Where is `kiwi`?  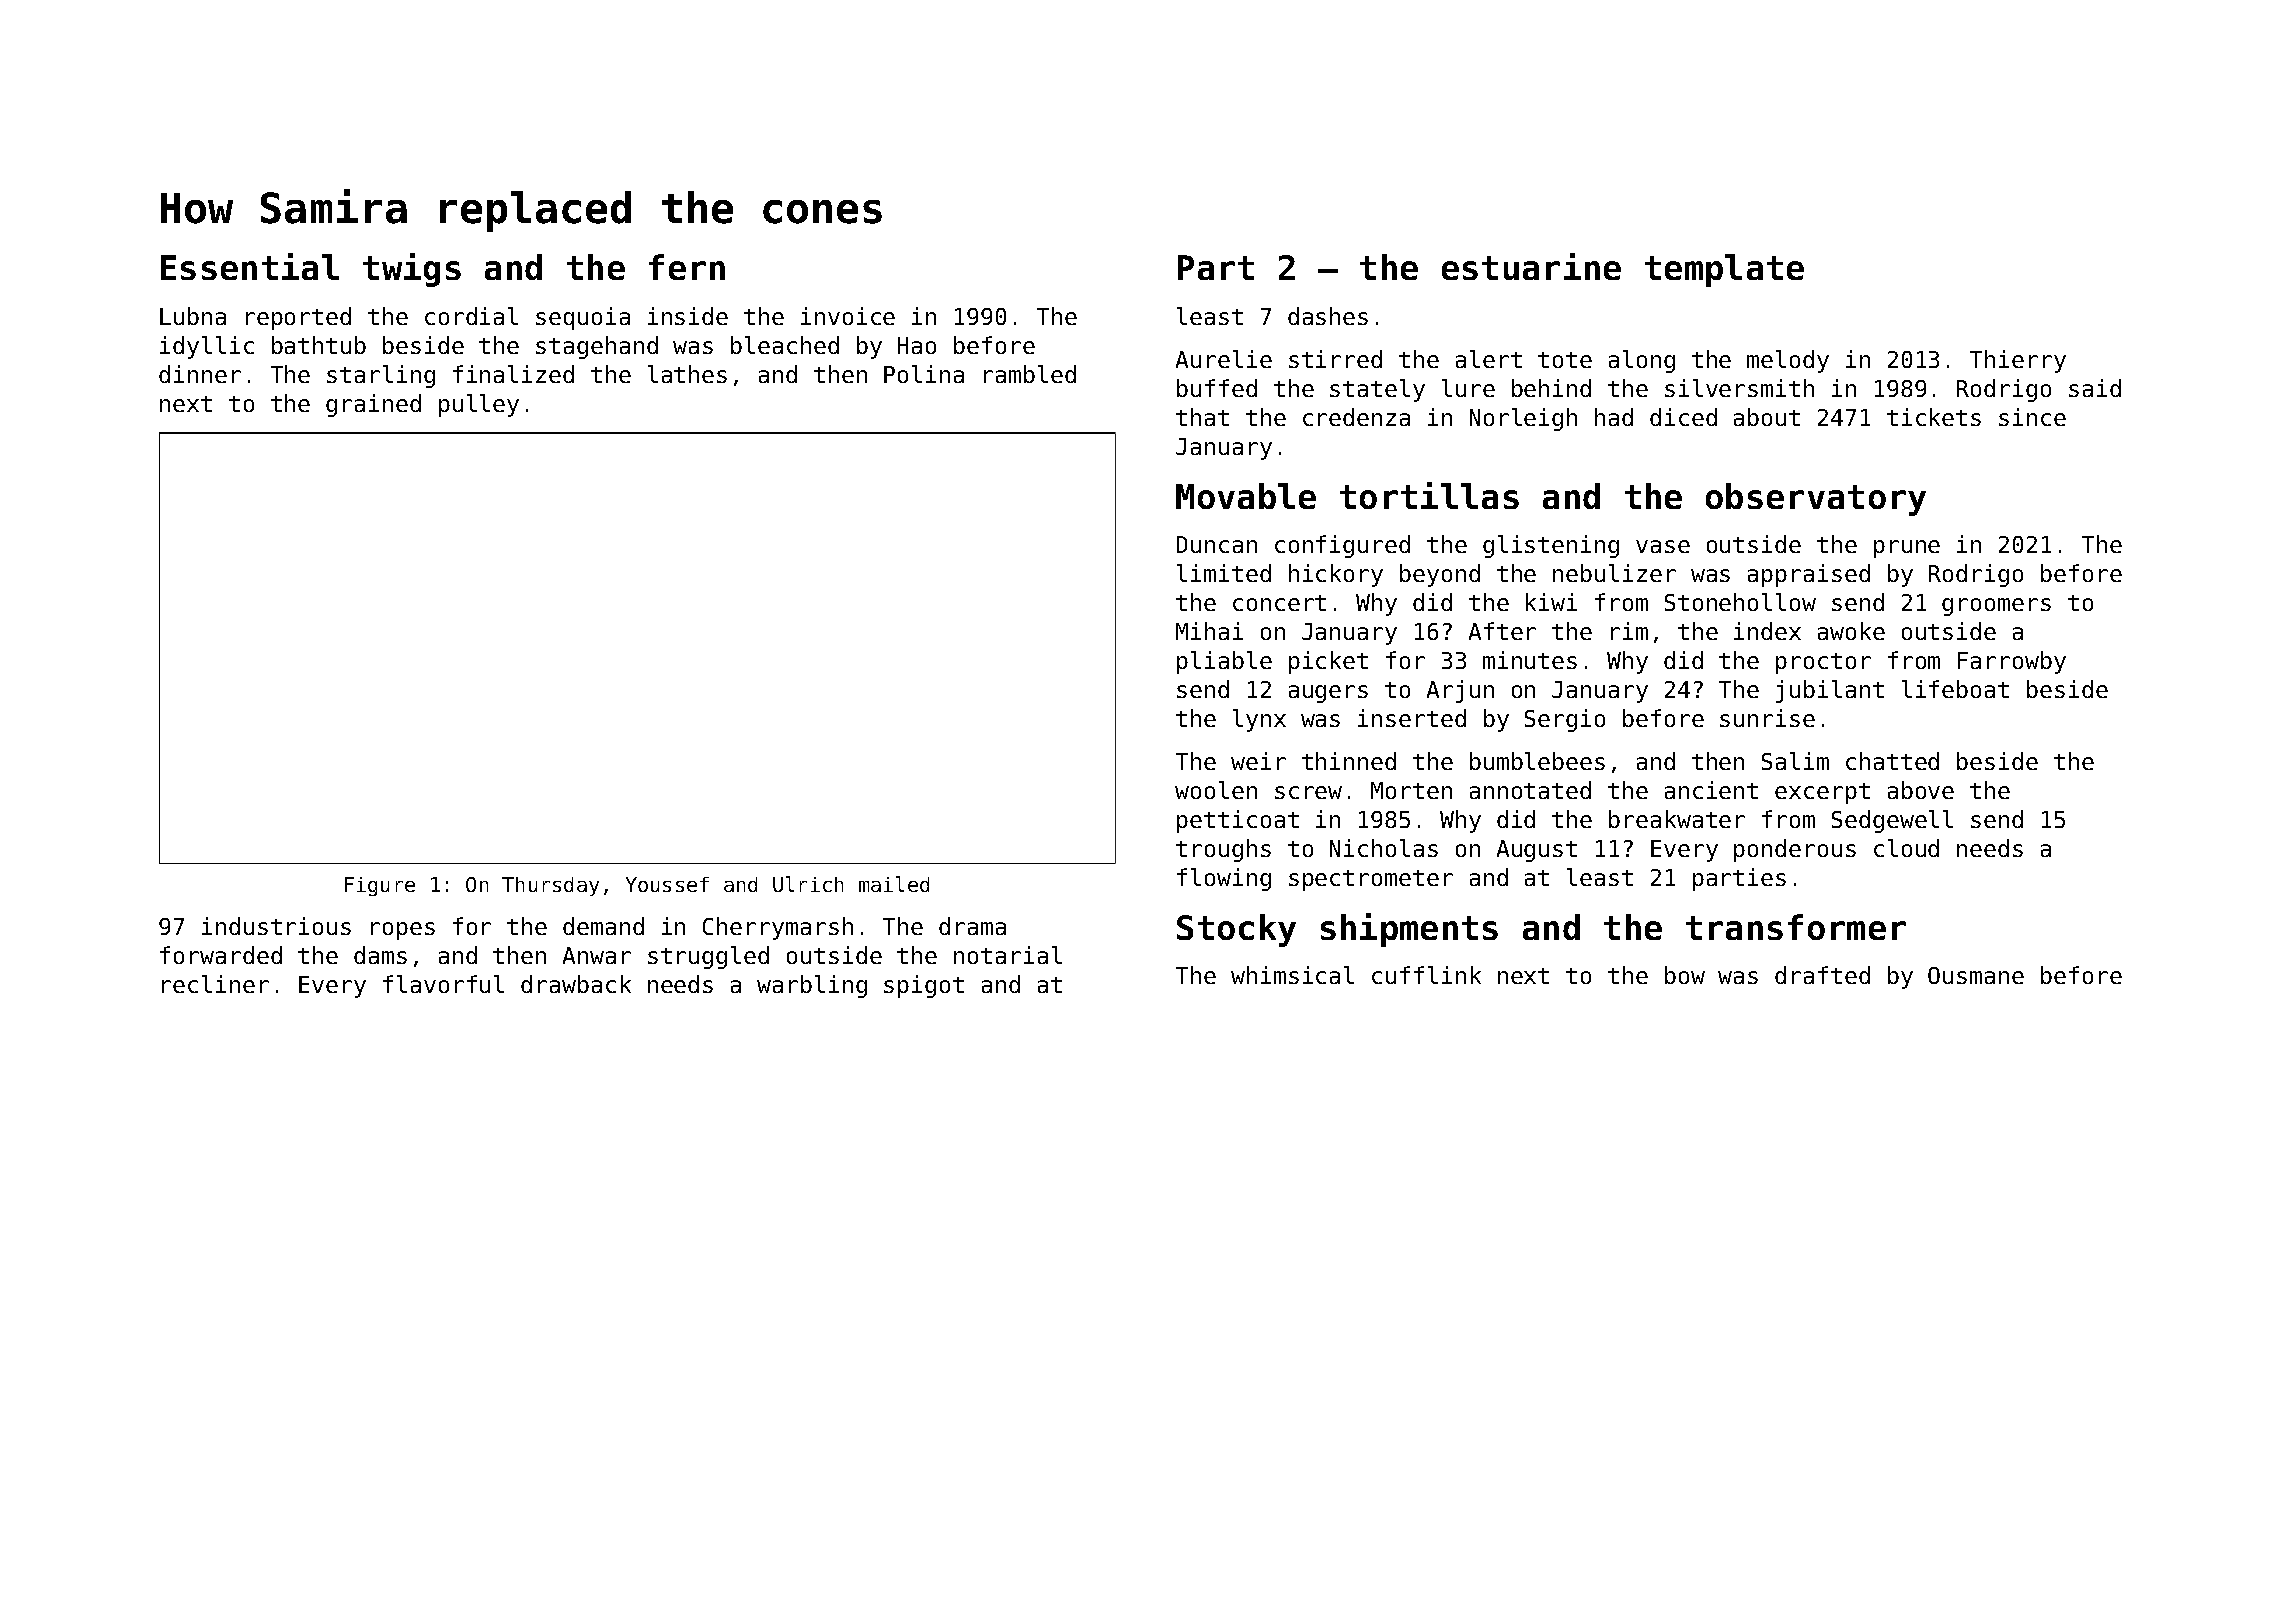 kiwi is located at coordinates (1551, 602).
